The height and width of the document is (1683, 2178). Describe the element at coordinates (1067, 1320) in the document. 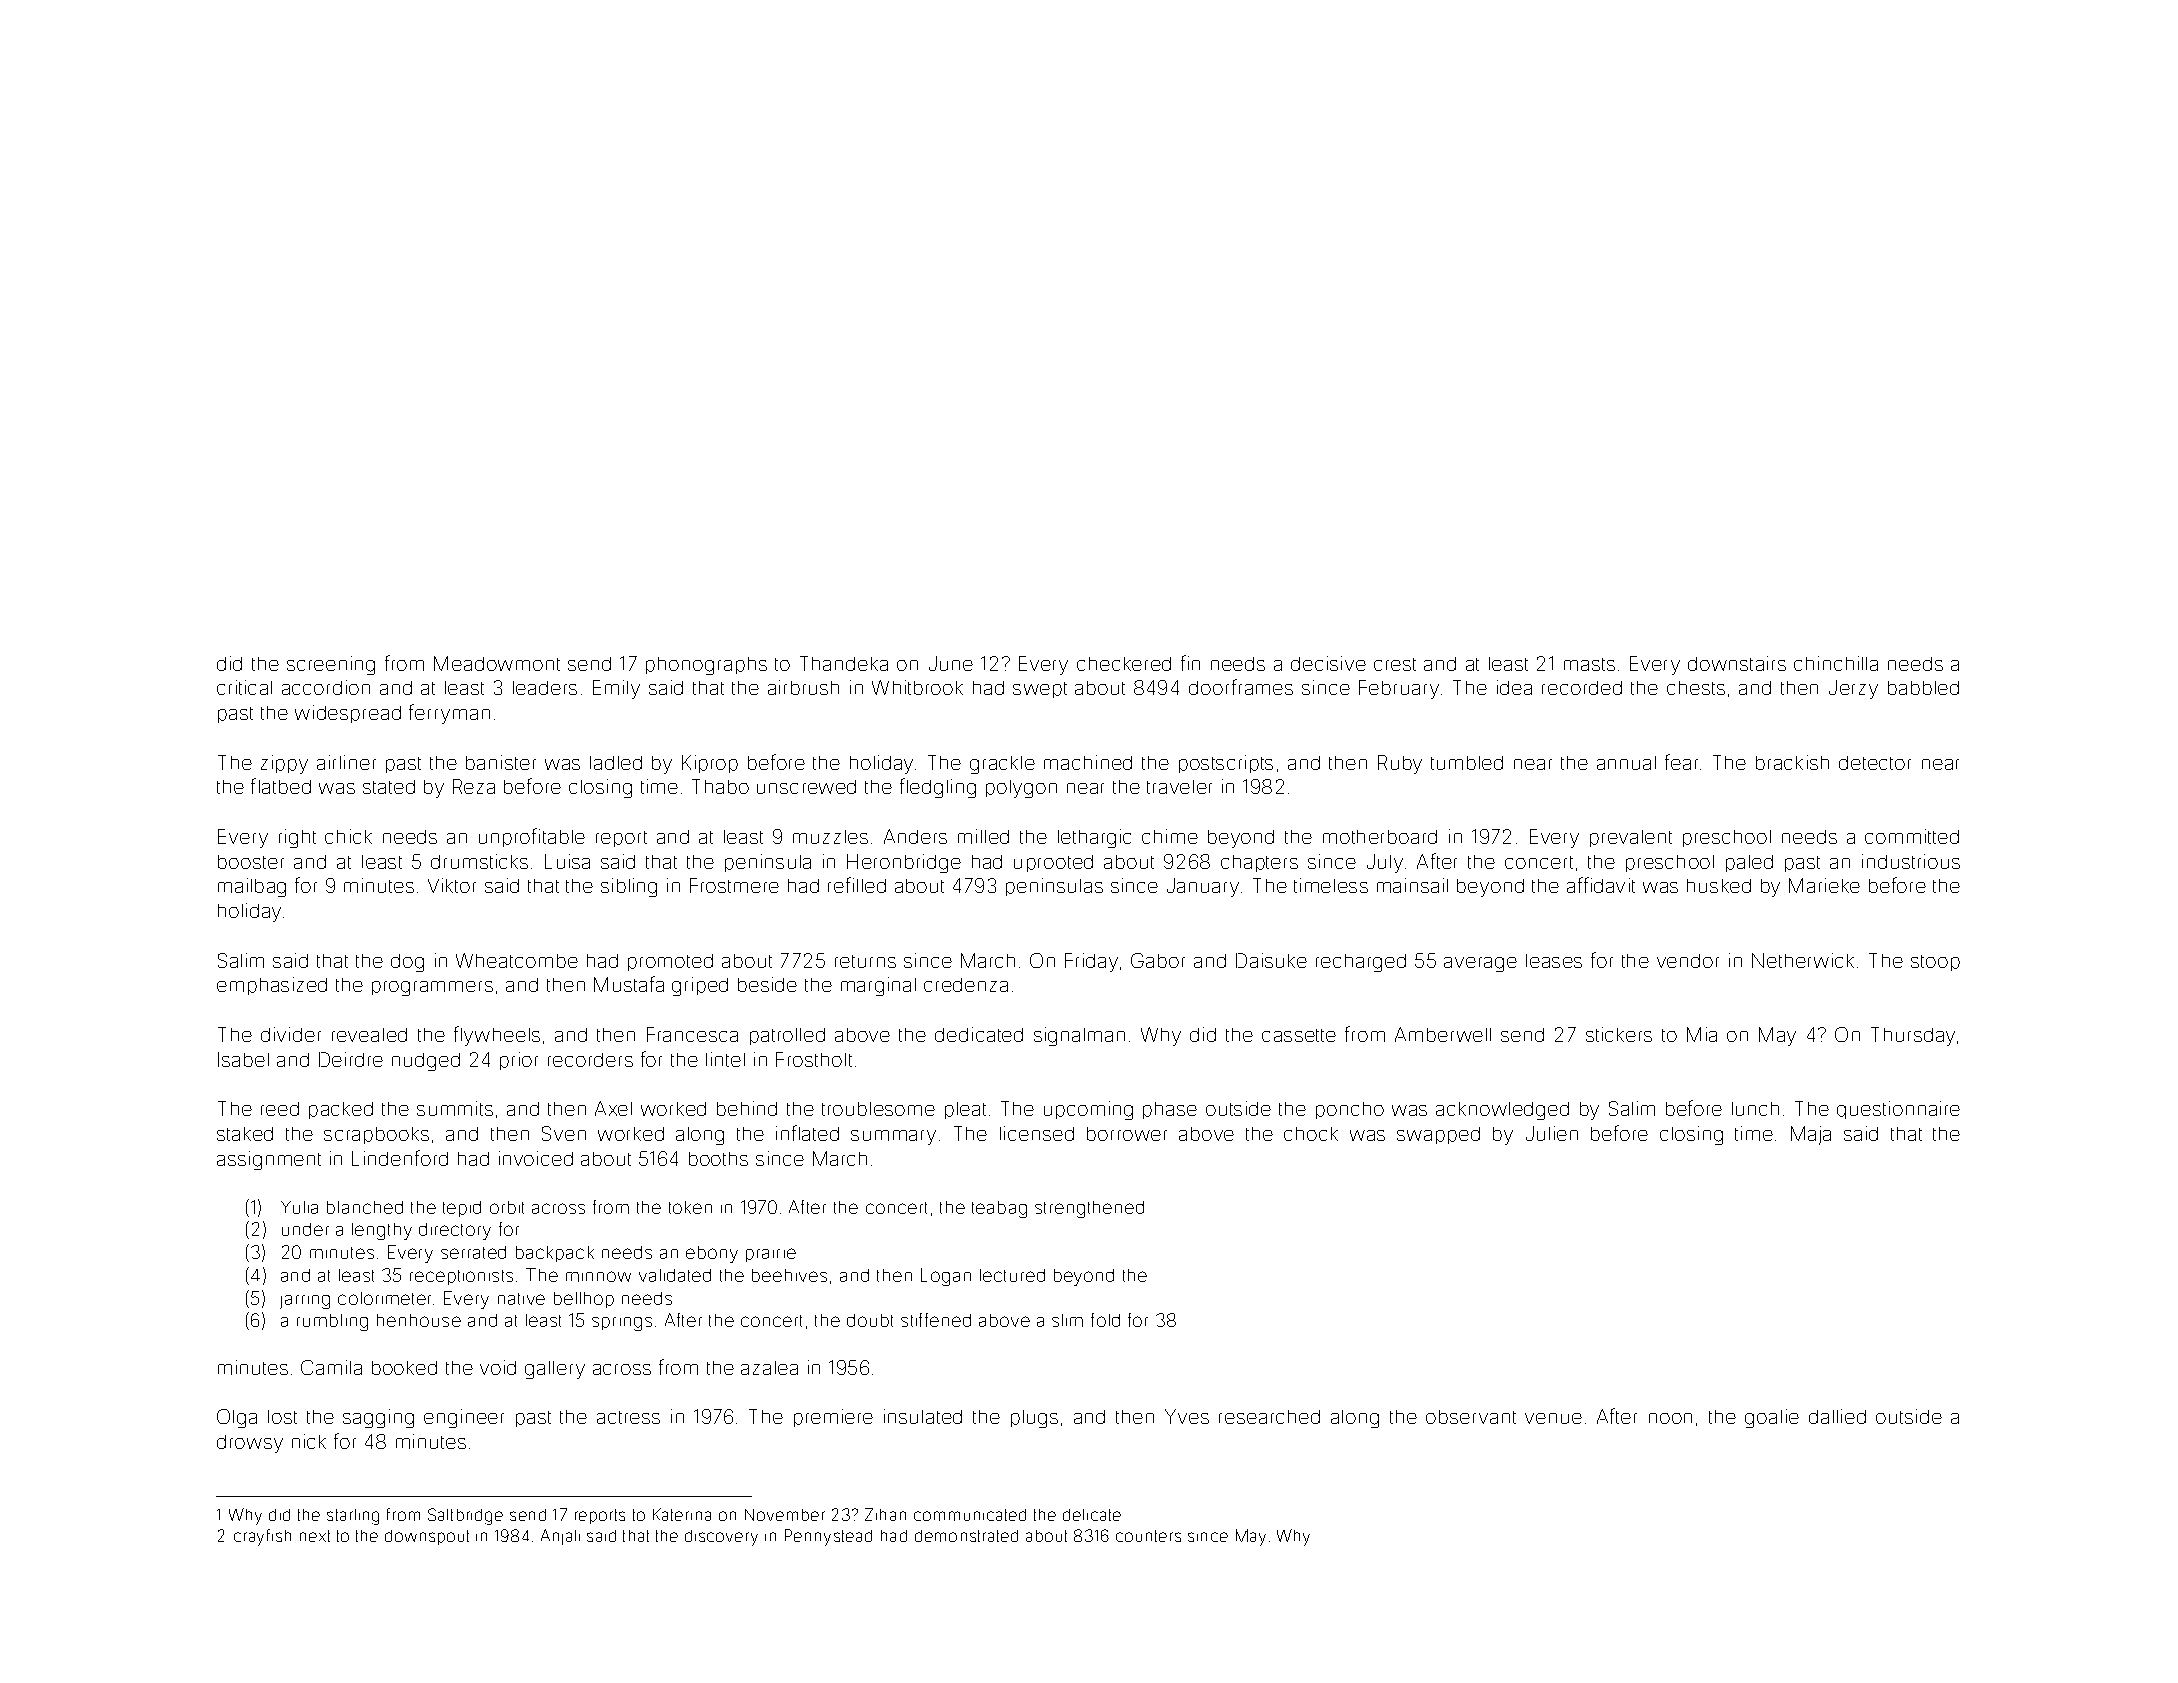

I see `slim` at that location.
